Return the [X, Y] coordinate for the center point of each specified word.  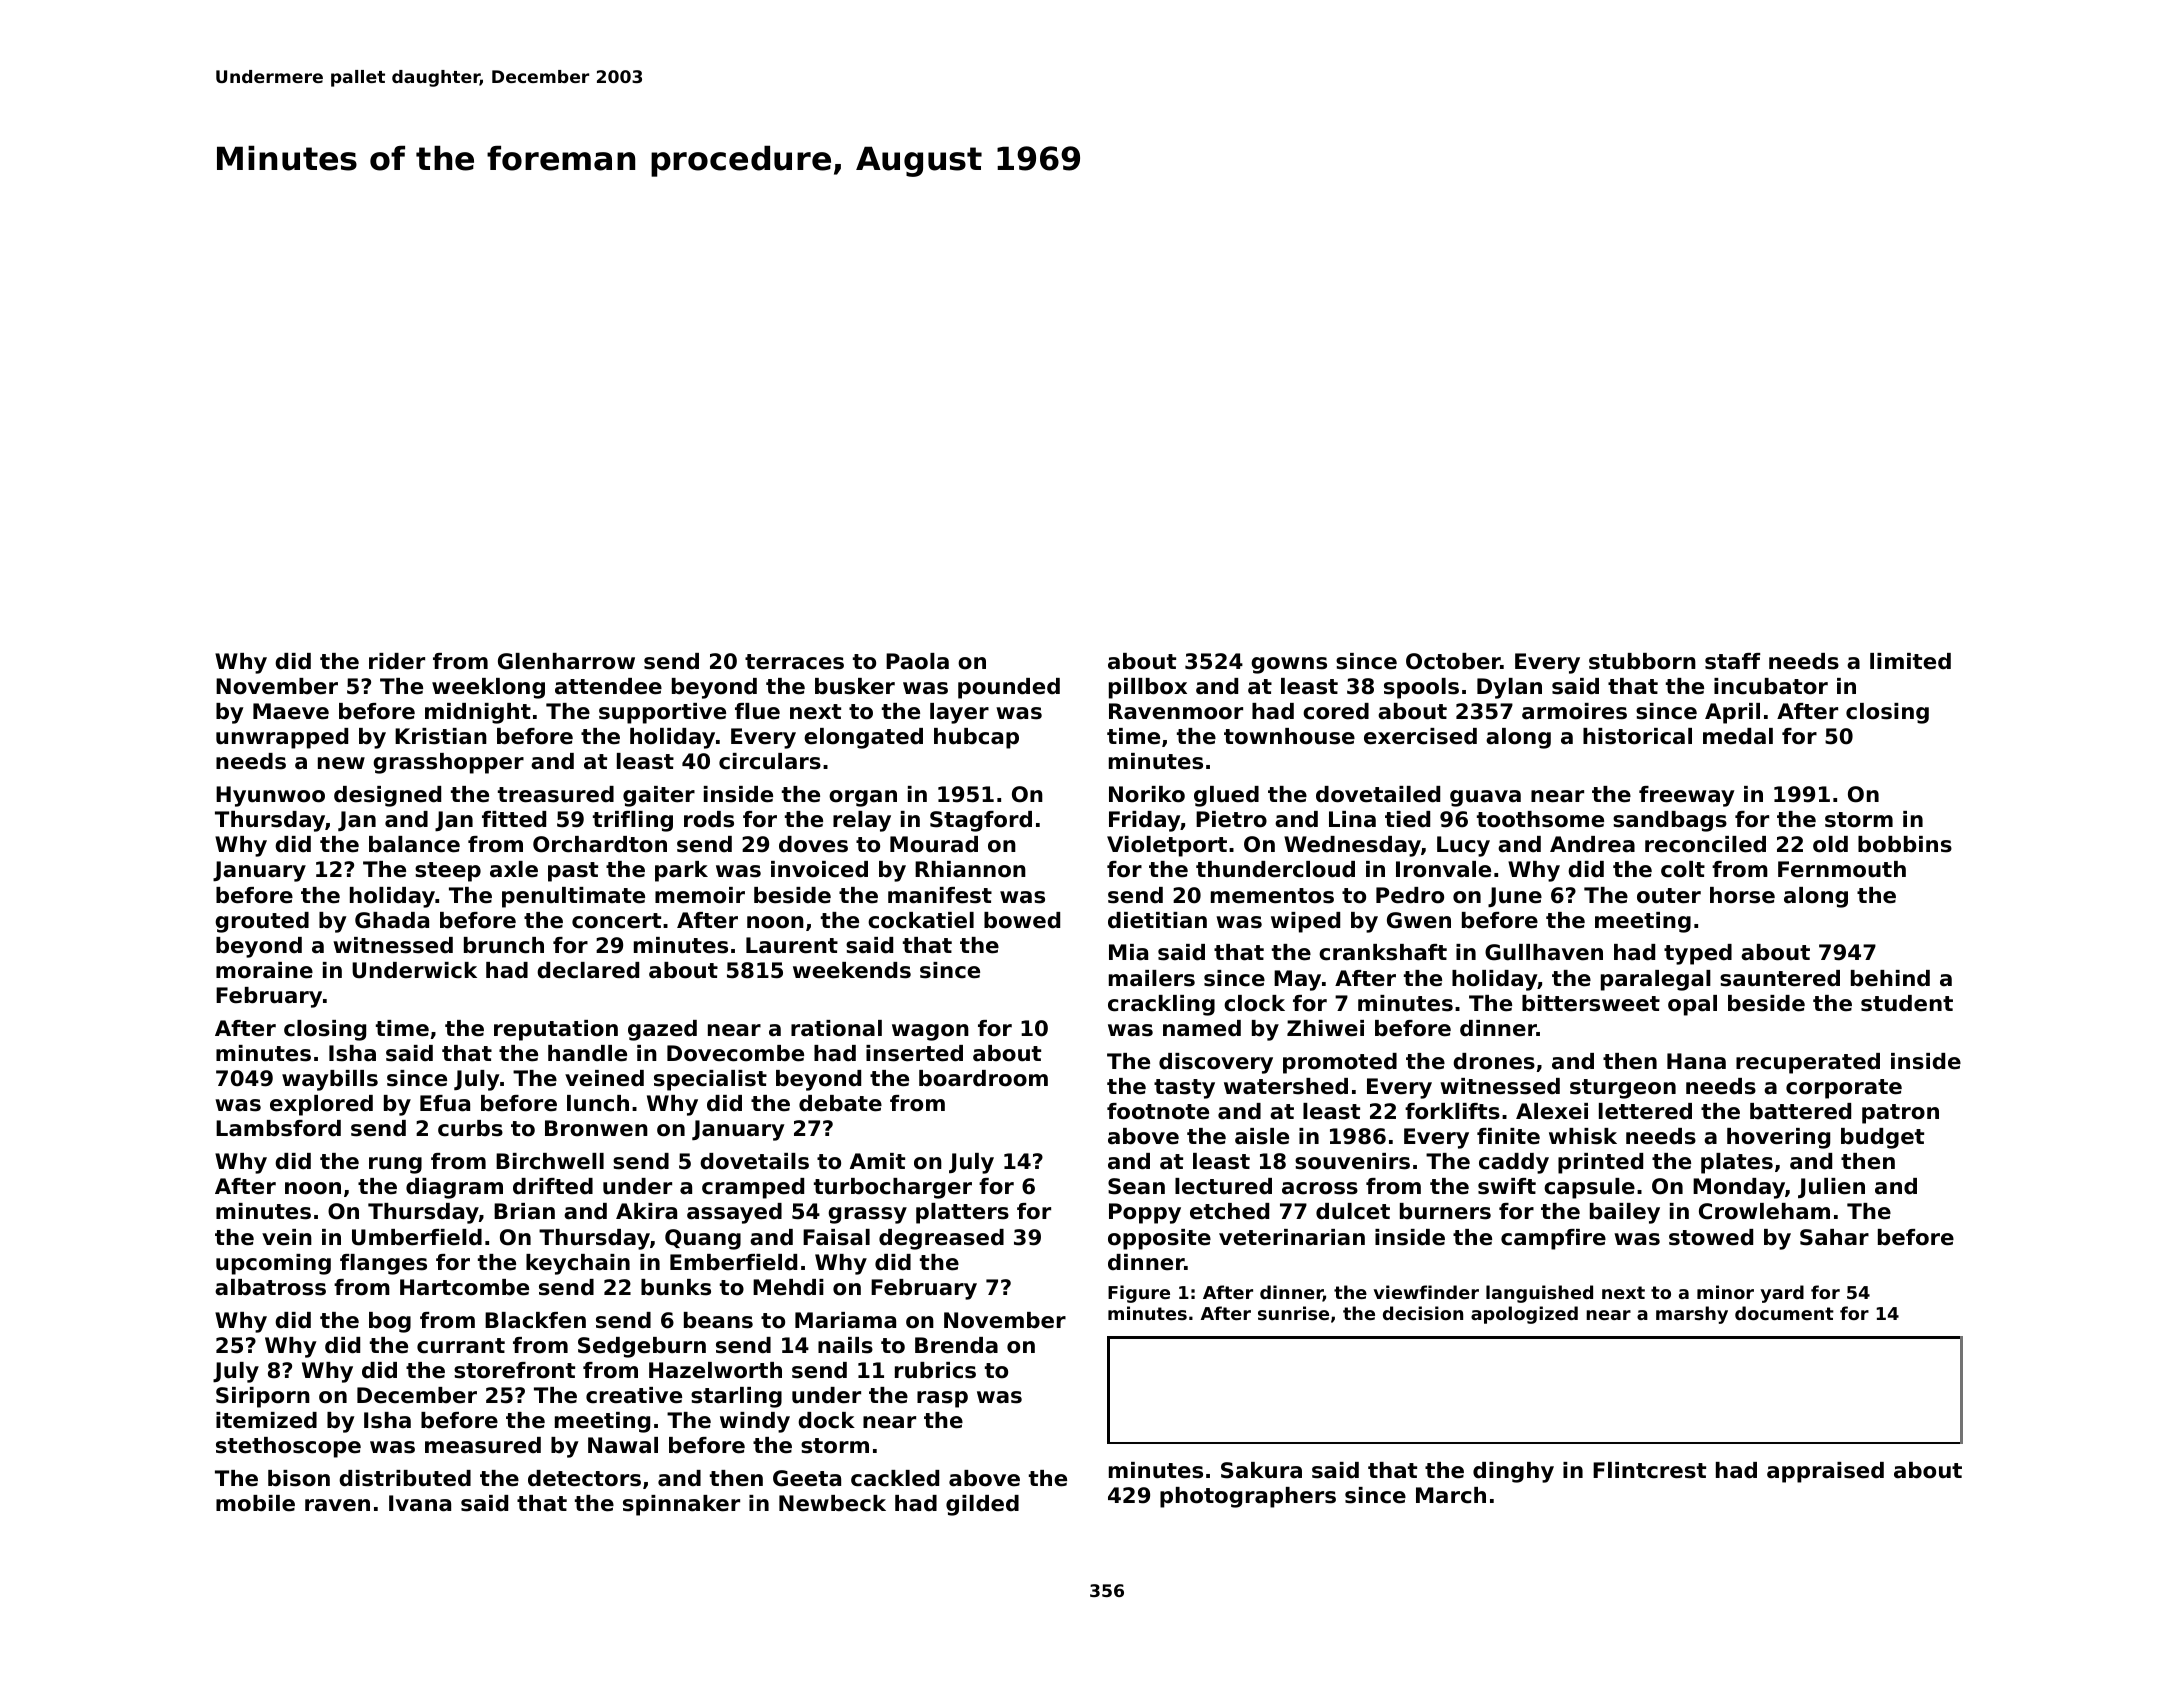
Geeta [807, 1478]
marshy [1692, 1315]
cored [1336, 711]
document [1784, 1313]
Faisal [836, 1237]
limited [1910, 661]
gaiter [659, 796]
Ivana [420, 1503]
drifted [553, 1186]
